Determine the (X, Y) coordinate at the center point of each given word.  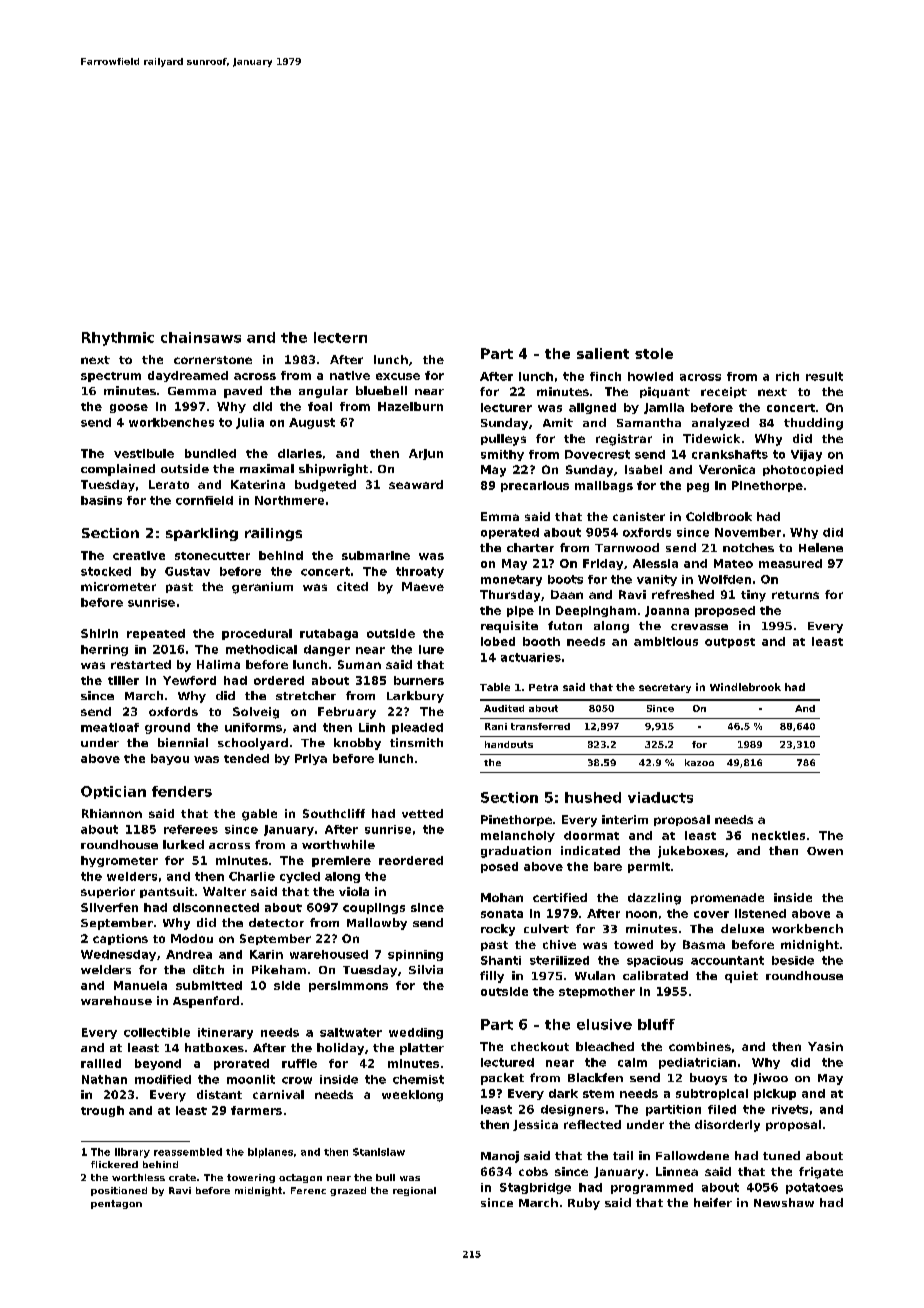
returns (795, 595)
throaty (420, 572)
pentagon (116, 1204)
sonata (502, 914)
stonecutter (212, 556)
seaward (416, 484)
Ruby (584, 1204)
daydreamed (188, 376)
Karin (266, 954)
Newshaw (784, 1202)
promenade (727, 898)
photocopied (803, 470)
